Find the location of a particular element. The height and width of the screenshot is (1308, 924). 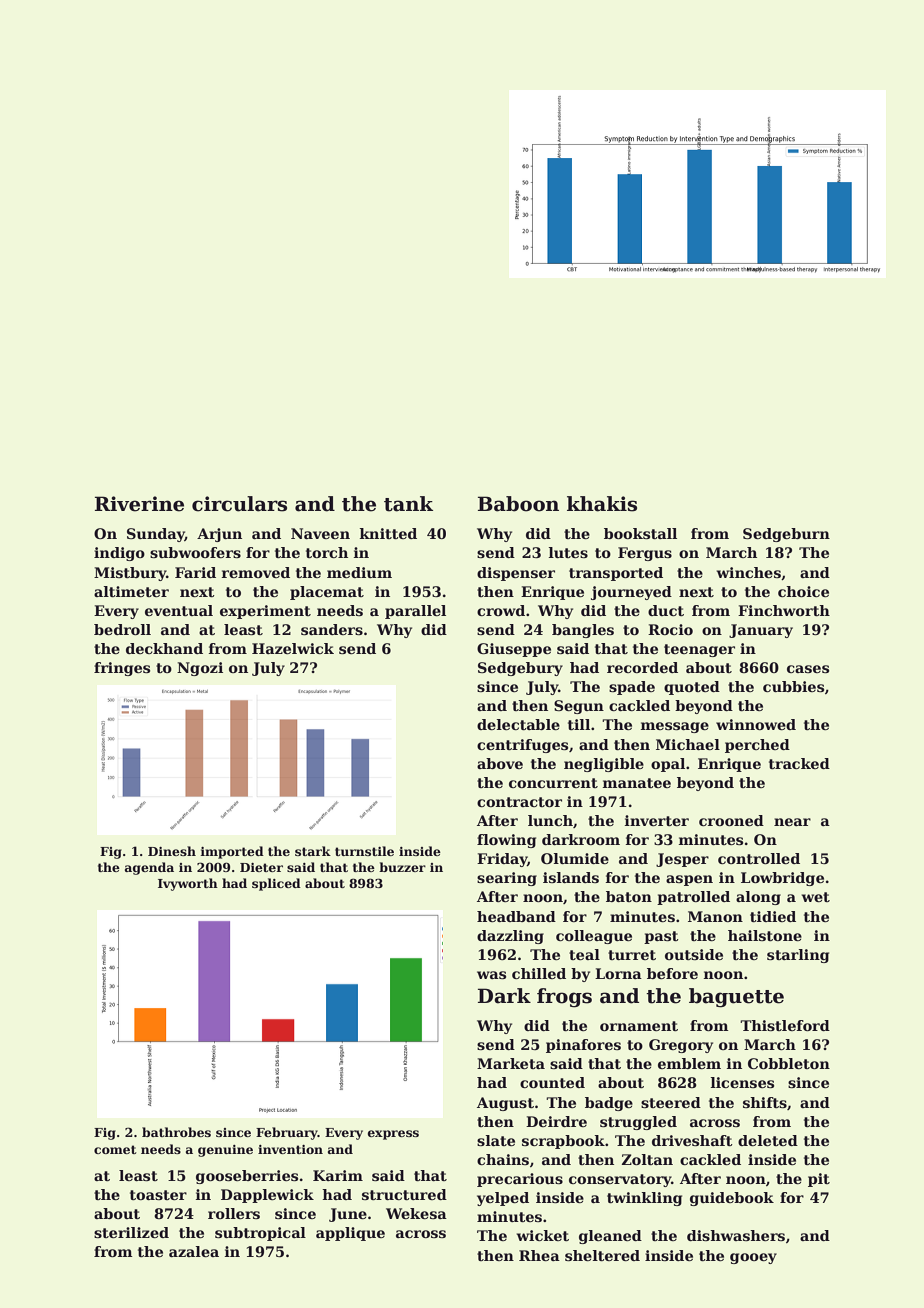

bathrobes is located at coordinates (176, 1132).
